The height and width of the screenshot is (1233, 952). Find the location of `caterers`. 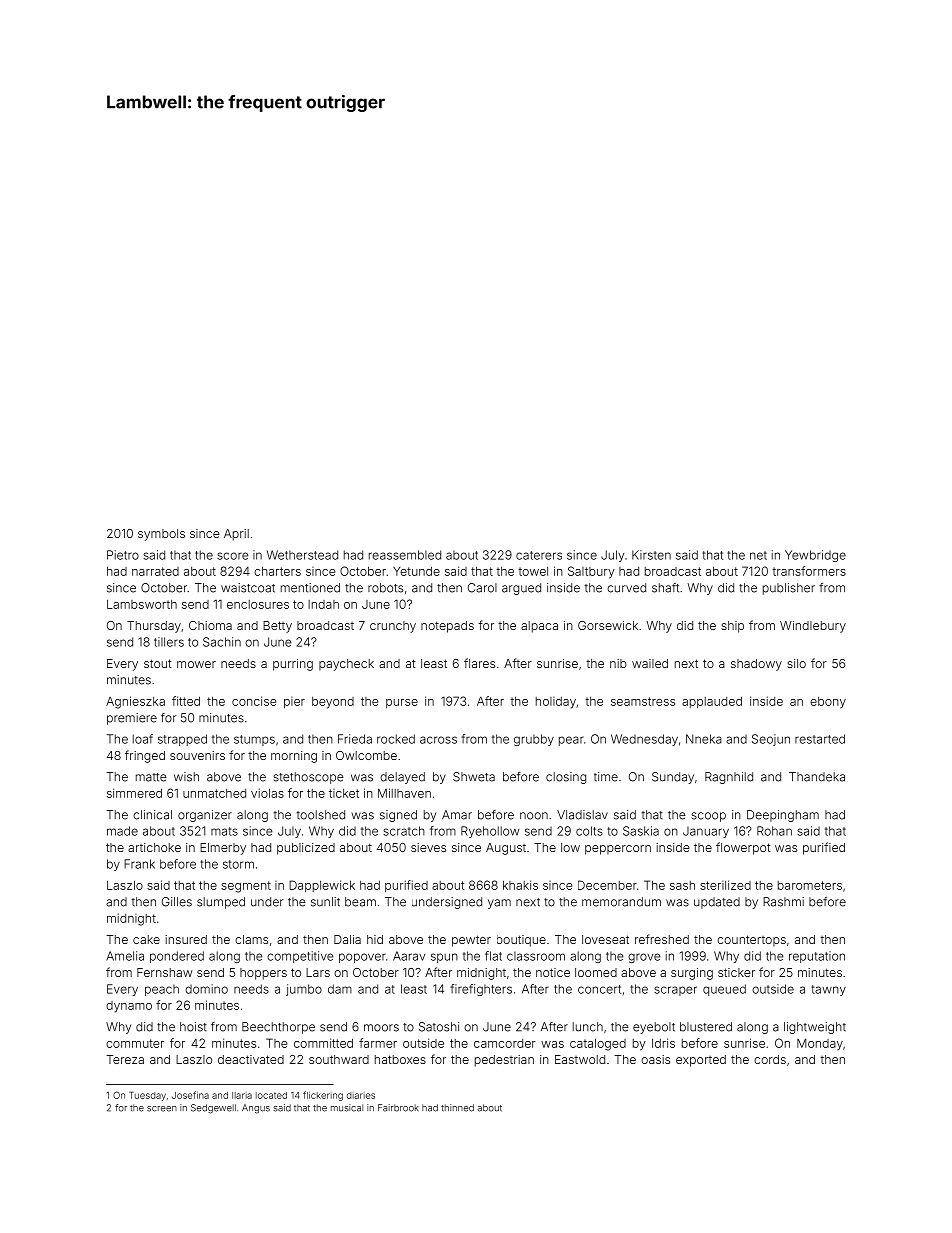

caterers is located at coordinates (539, 555).
